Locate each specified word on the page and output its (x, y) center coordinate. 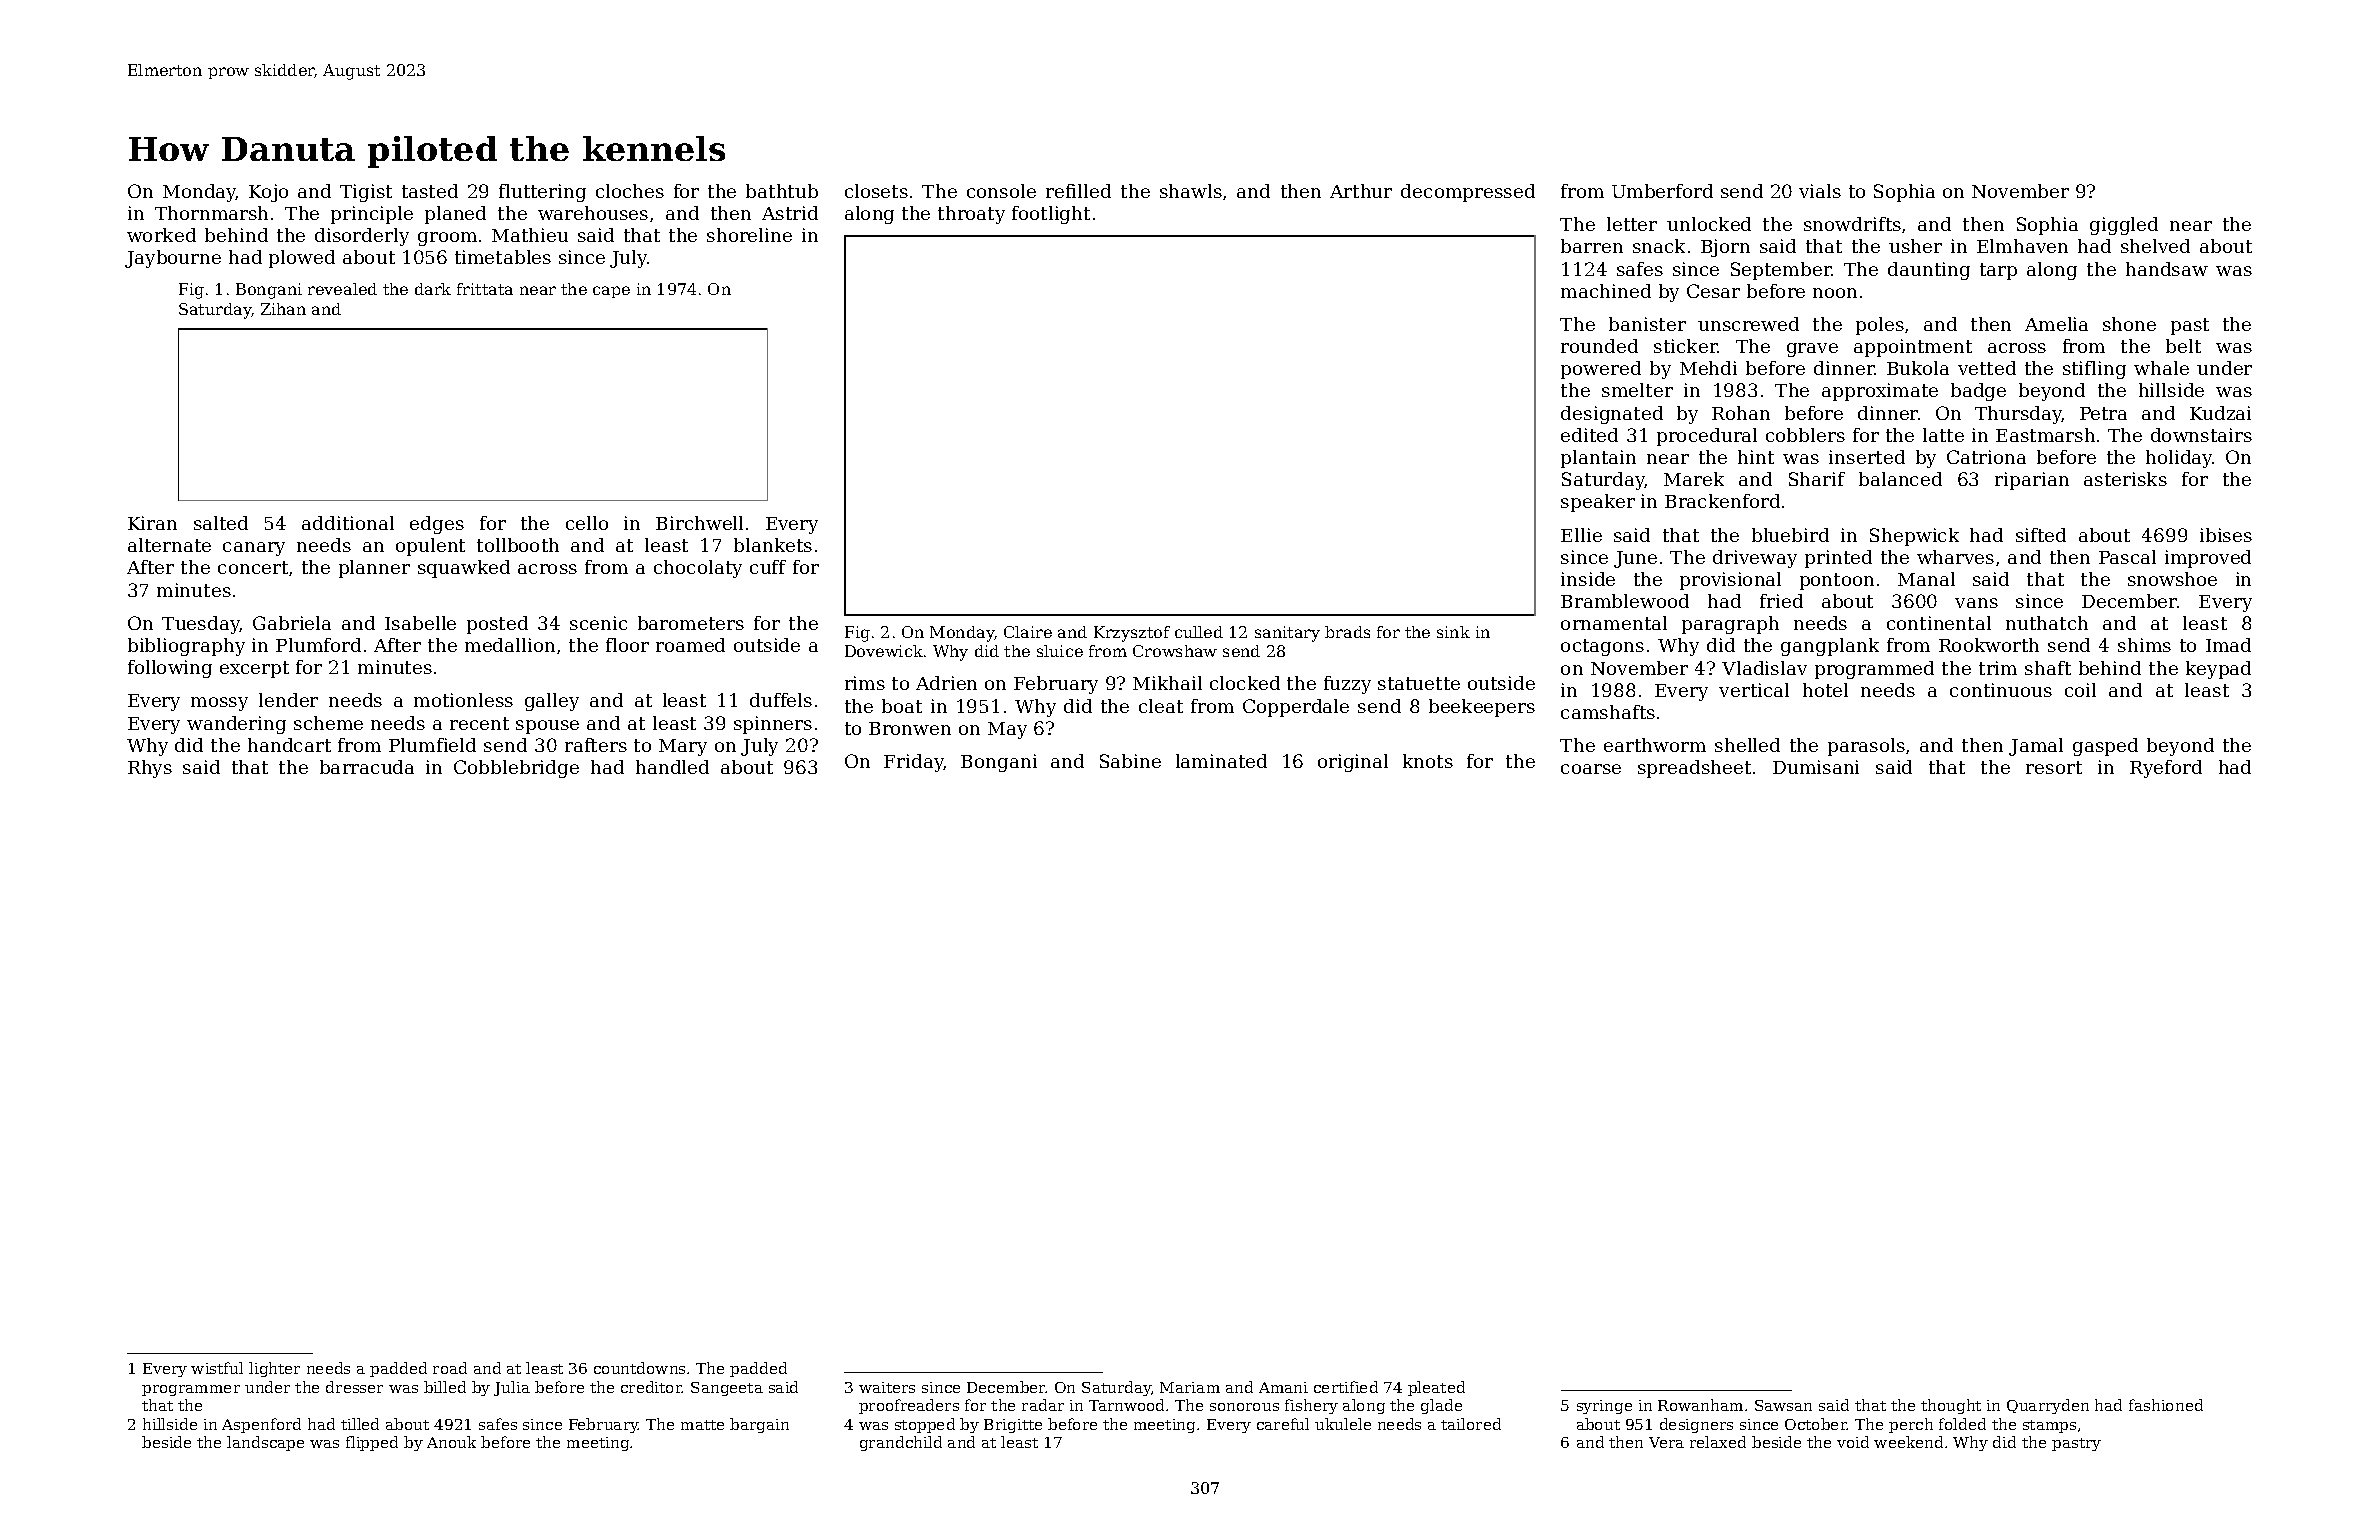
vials (1820, 191)
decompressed (1468, 193)
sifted (2041, 535)
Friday (914, 763)
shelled (1747, 745)
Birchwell (699, 523)
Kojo (268, 193)
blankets (773, 545)
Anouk (451, 1442)
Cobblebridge (516, 769)
